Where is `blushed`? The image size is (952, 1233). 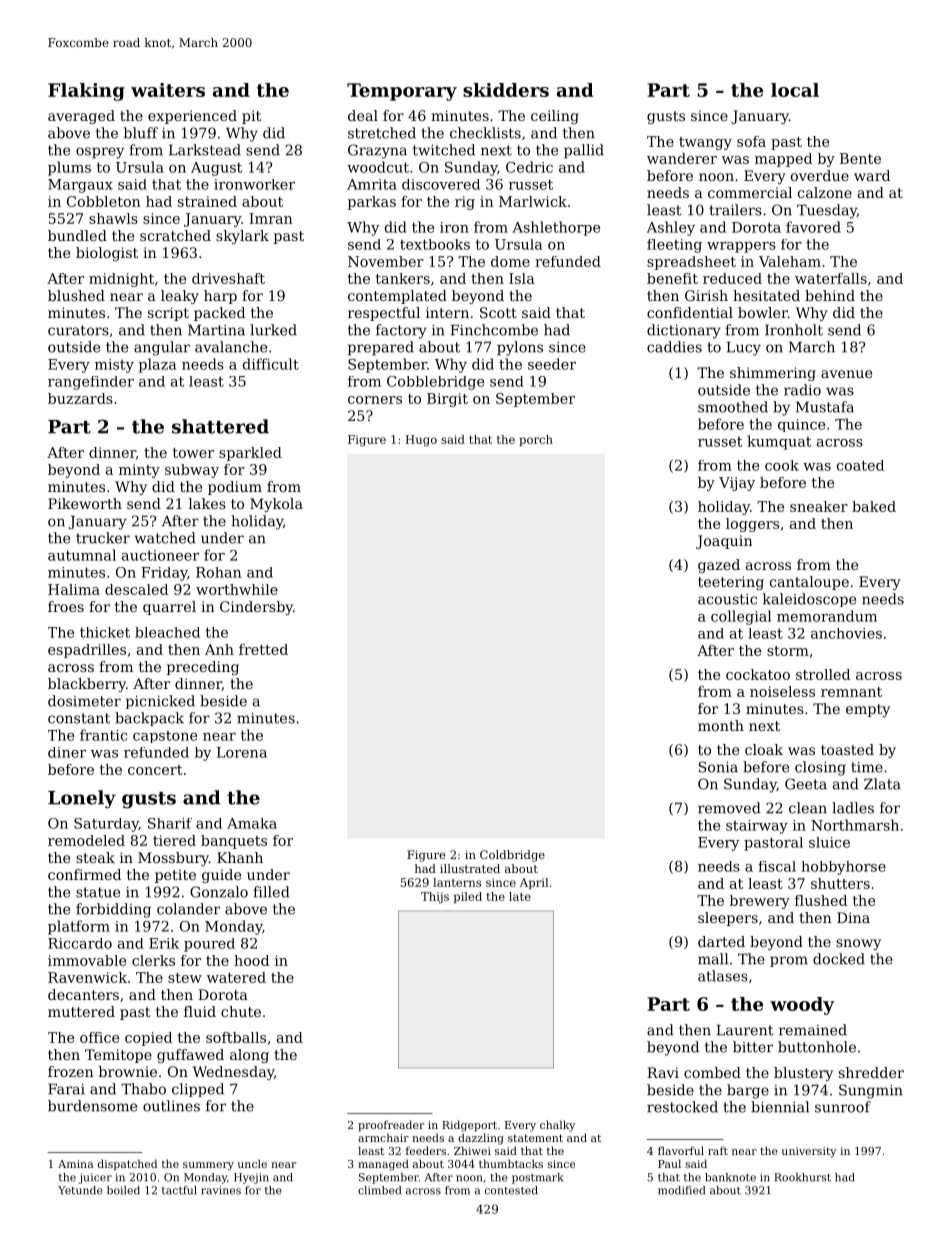 blushed is located at coordinates (76, 295).
